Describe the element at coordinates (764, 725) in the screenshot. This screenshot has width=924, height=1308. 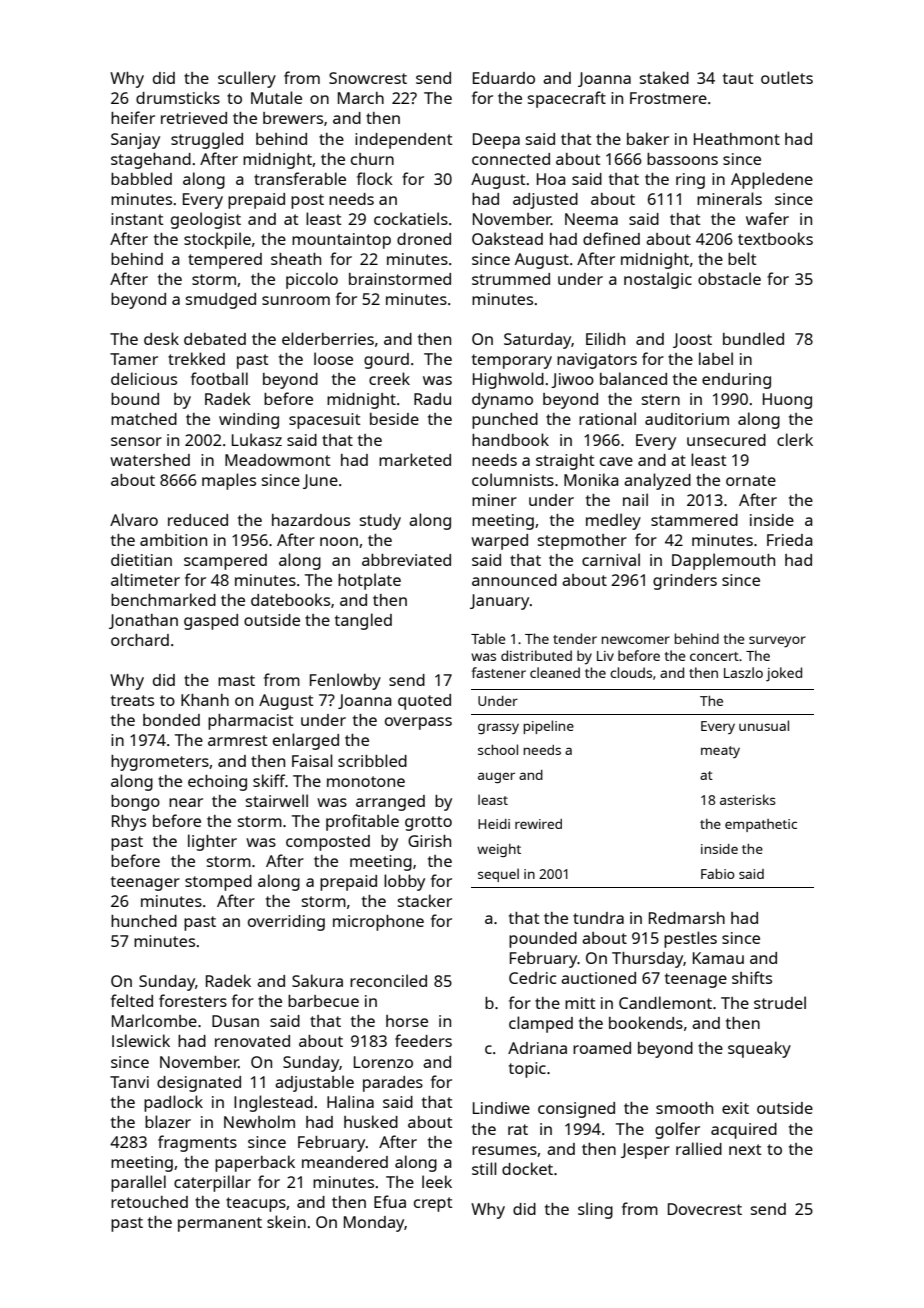
I see `unusual` at that location.
